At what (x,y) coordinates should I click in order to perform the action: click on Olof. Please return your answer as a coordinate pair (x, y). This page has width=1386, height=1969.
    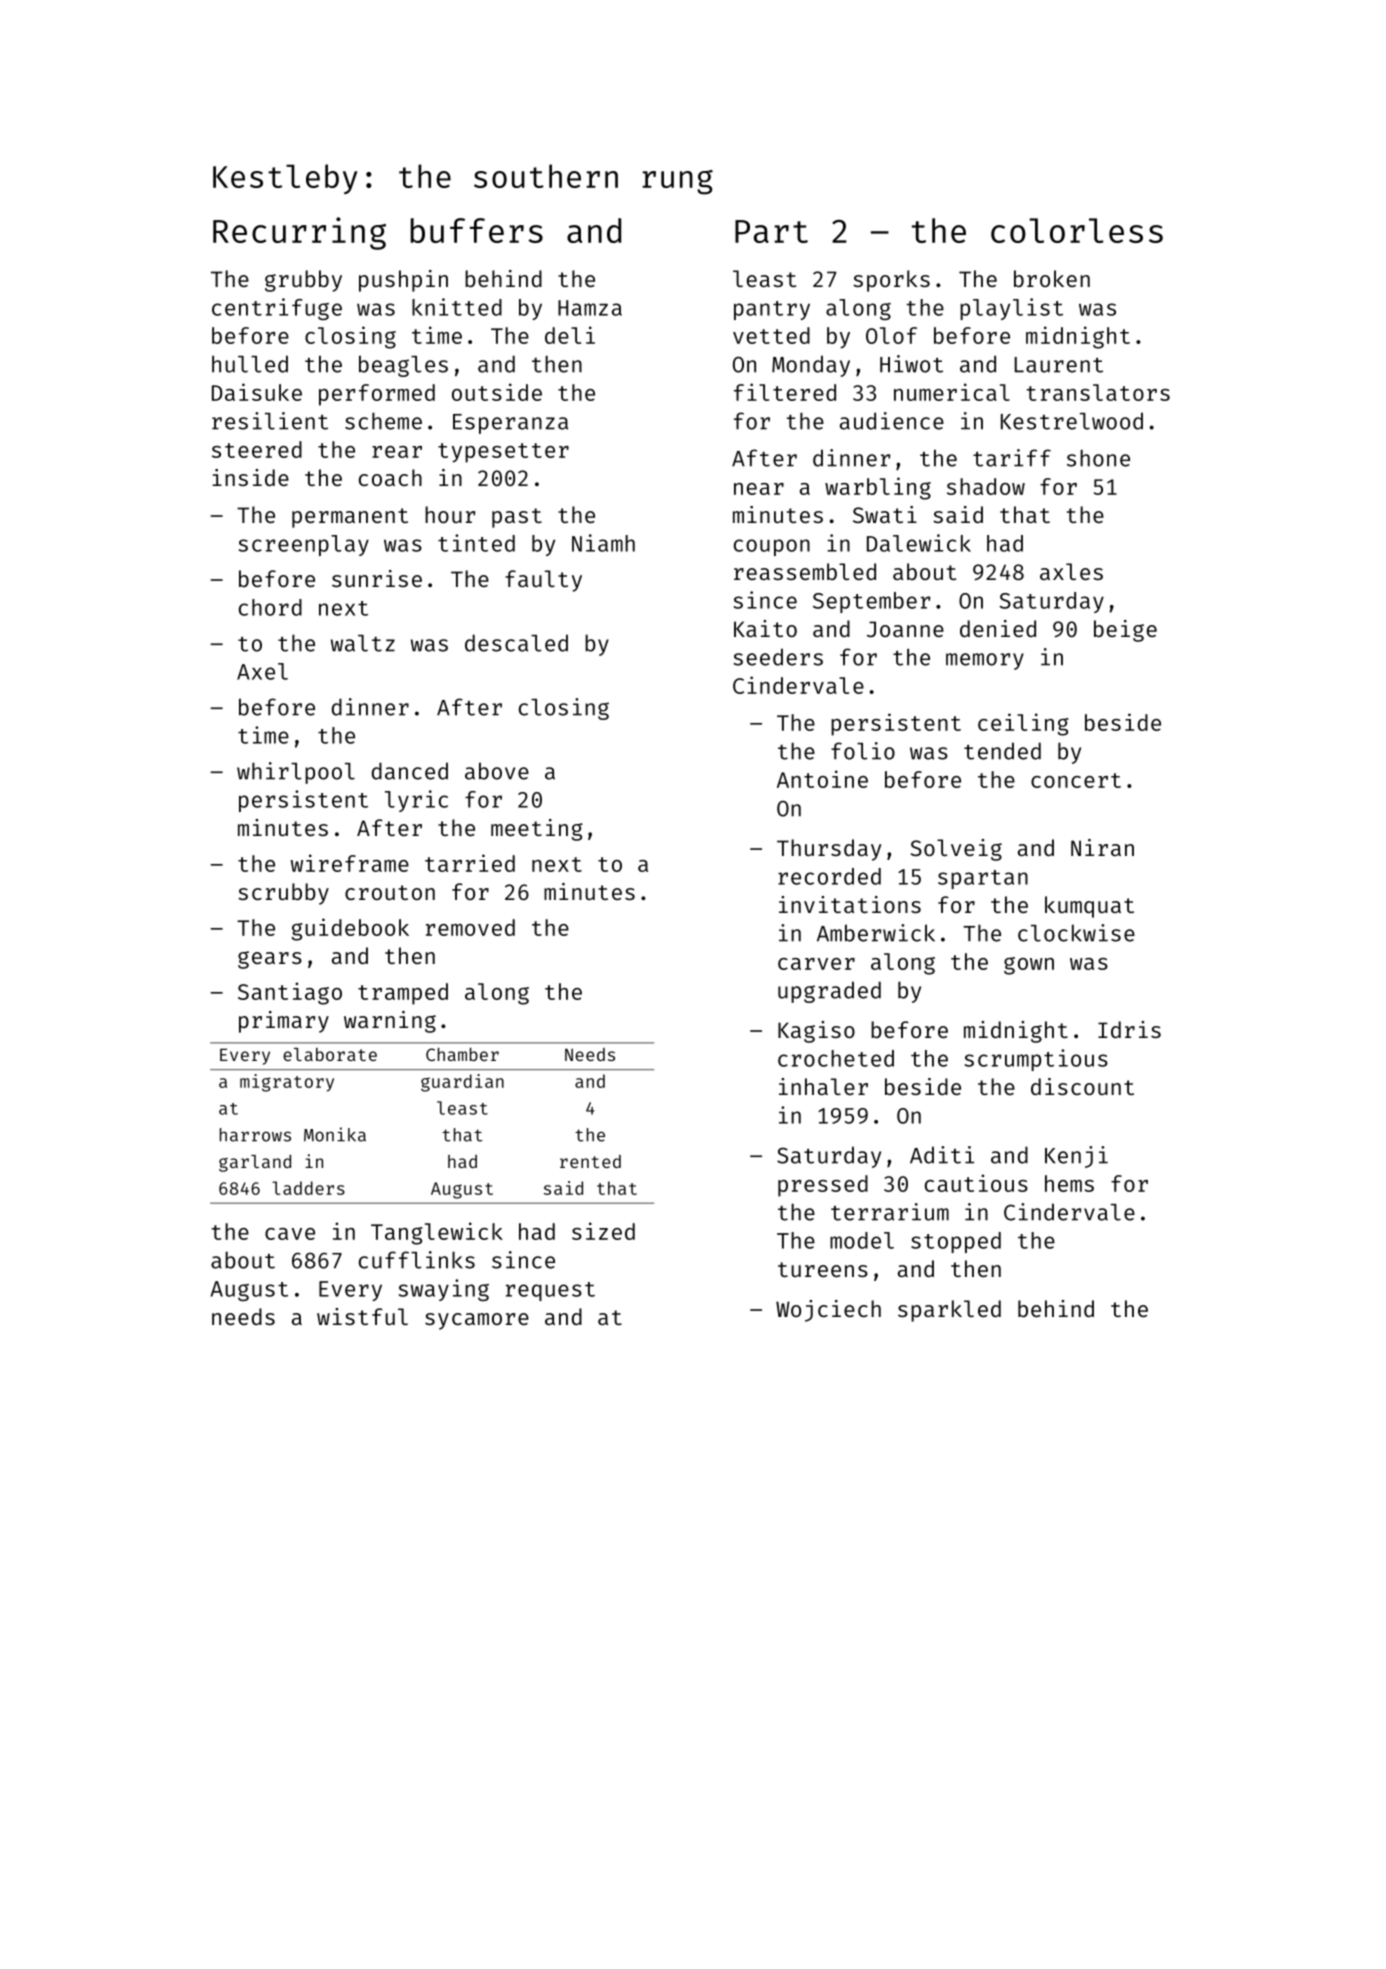
    Looking at the image, I should click on (891, 335).
